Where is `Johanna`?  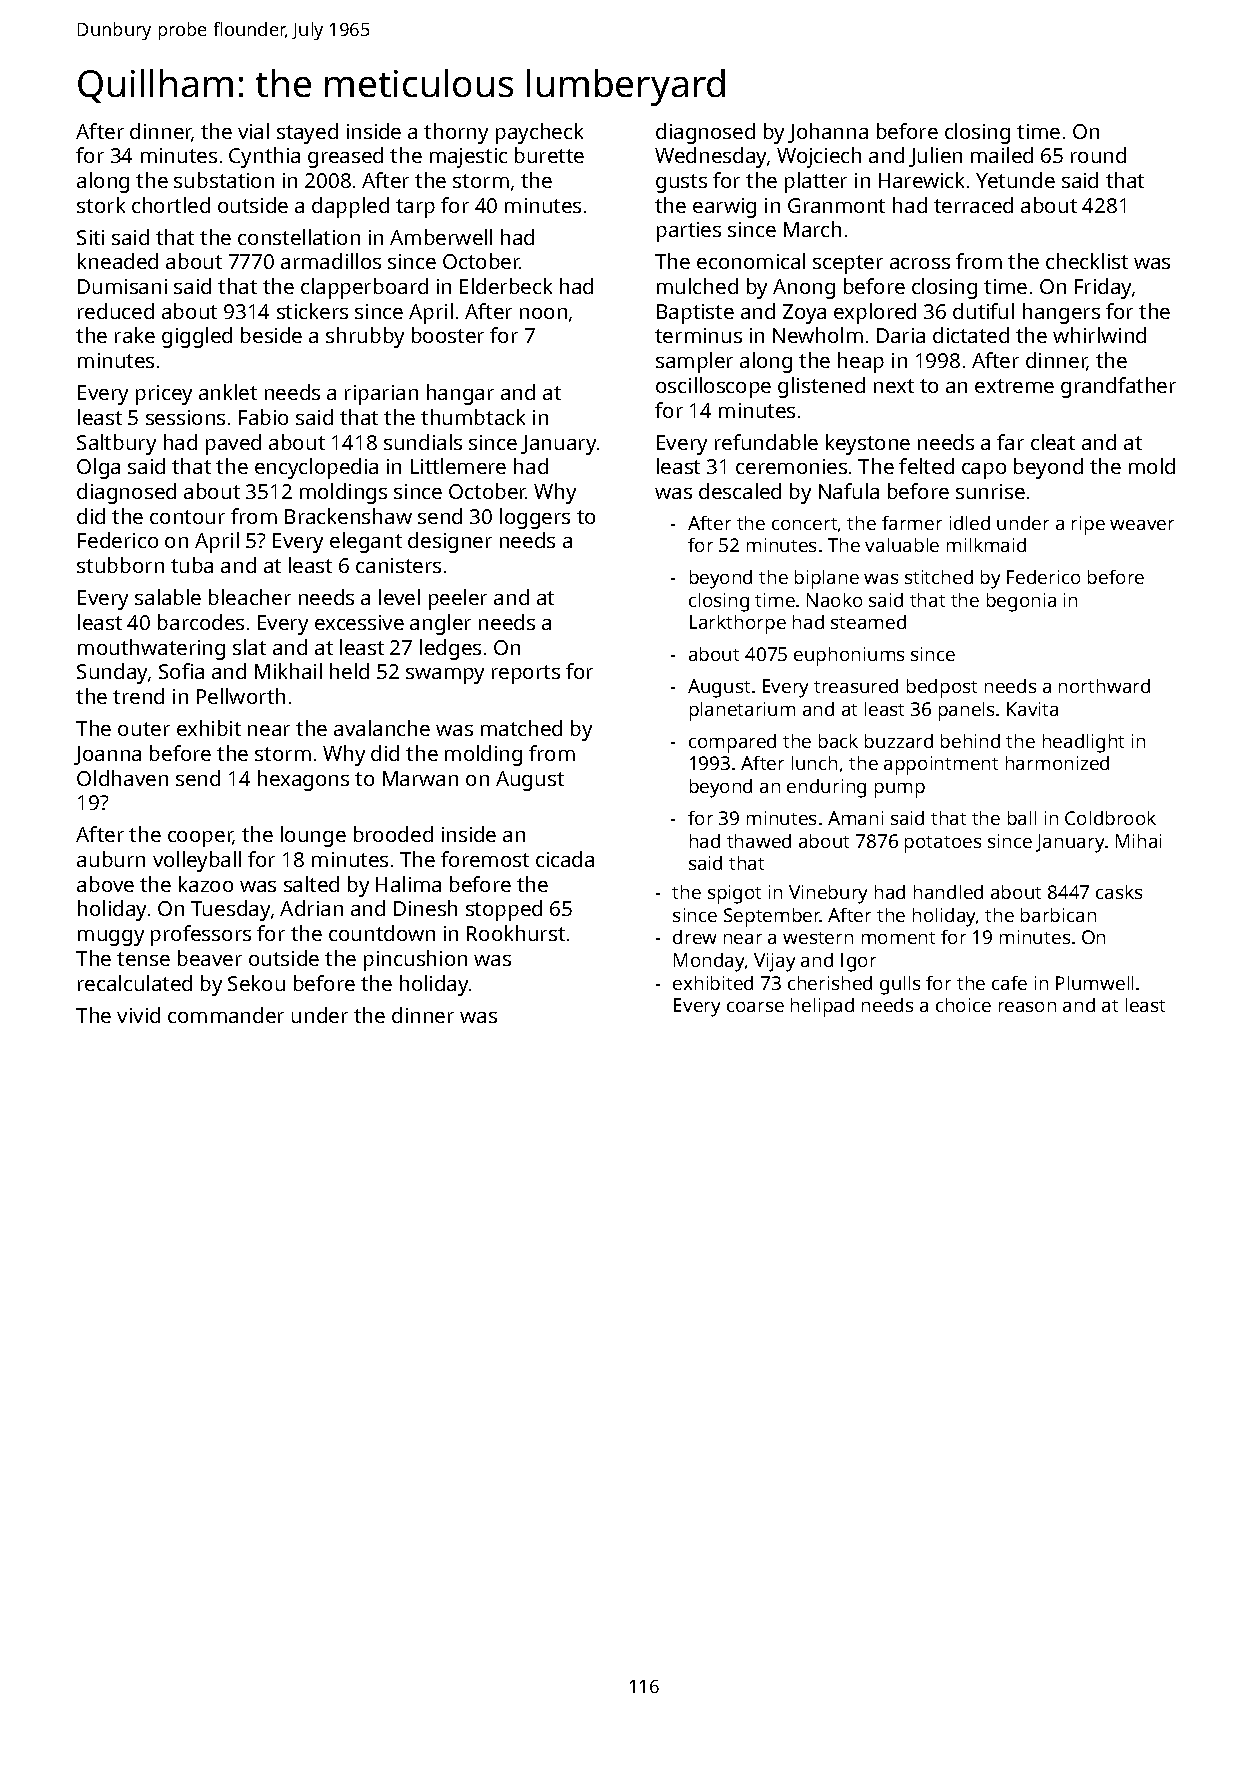 Johanna is located at coordinates (828, 133).
